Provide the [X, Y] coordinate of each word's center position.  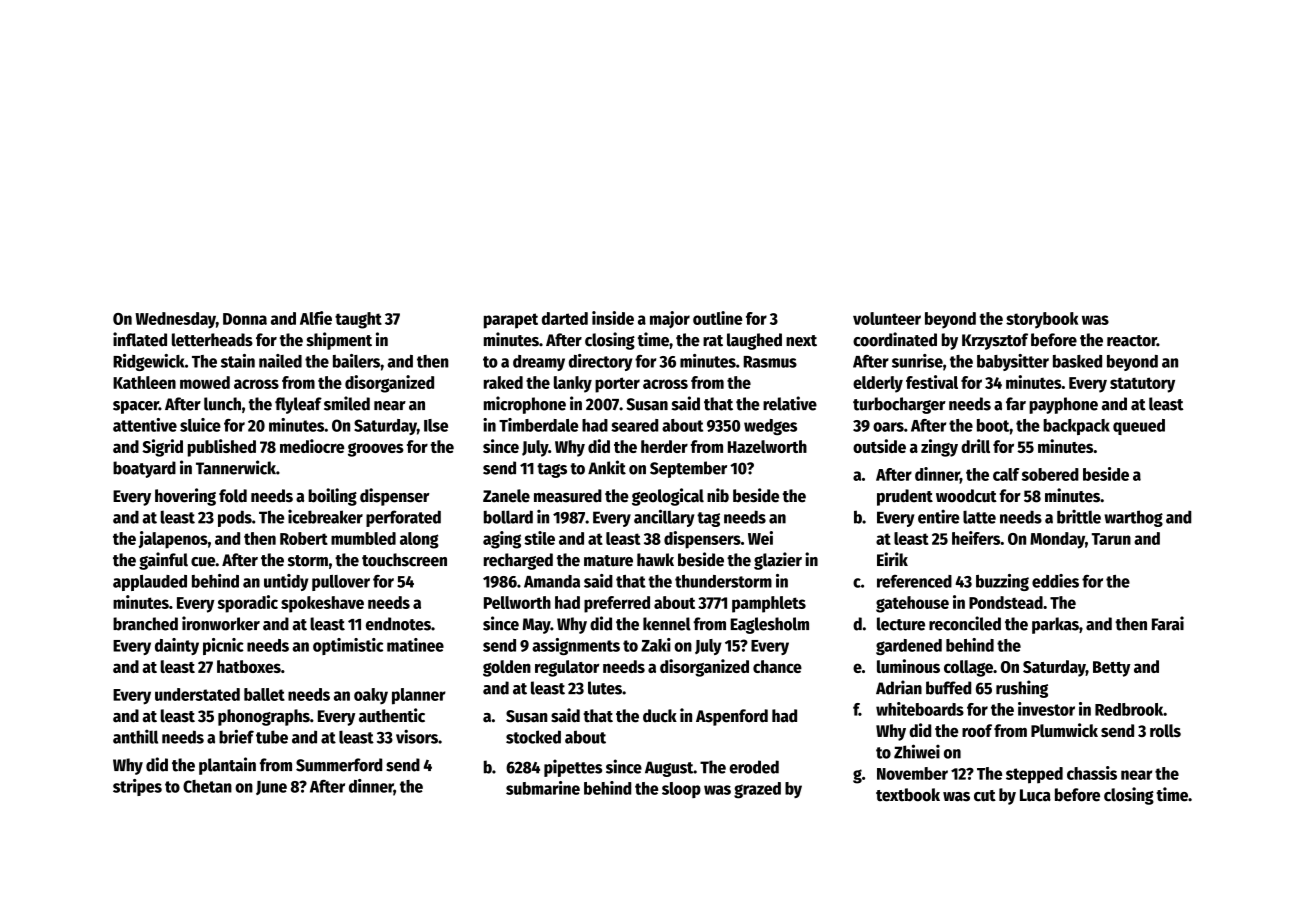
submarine [543, 788]
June [271, 788]
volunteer [887, 318]
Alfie [316, 318]
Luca [1035, 795]
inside [613, 318]
